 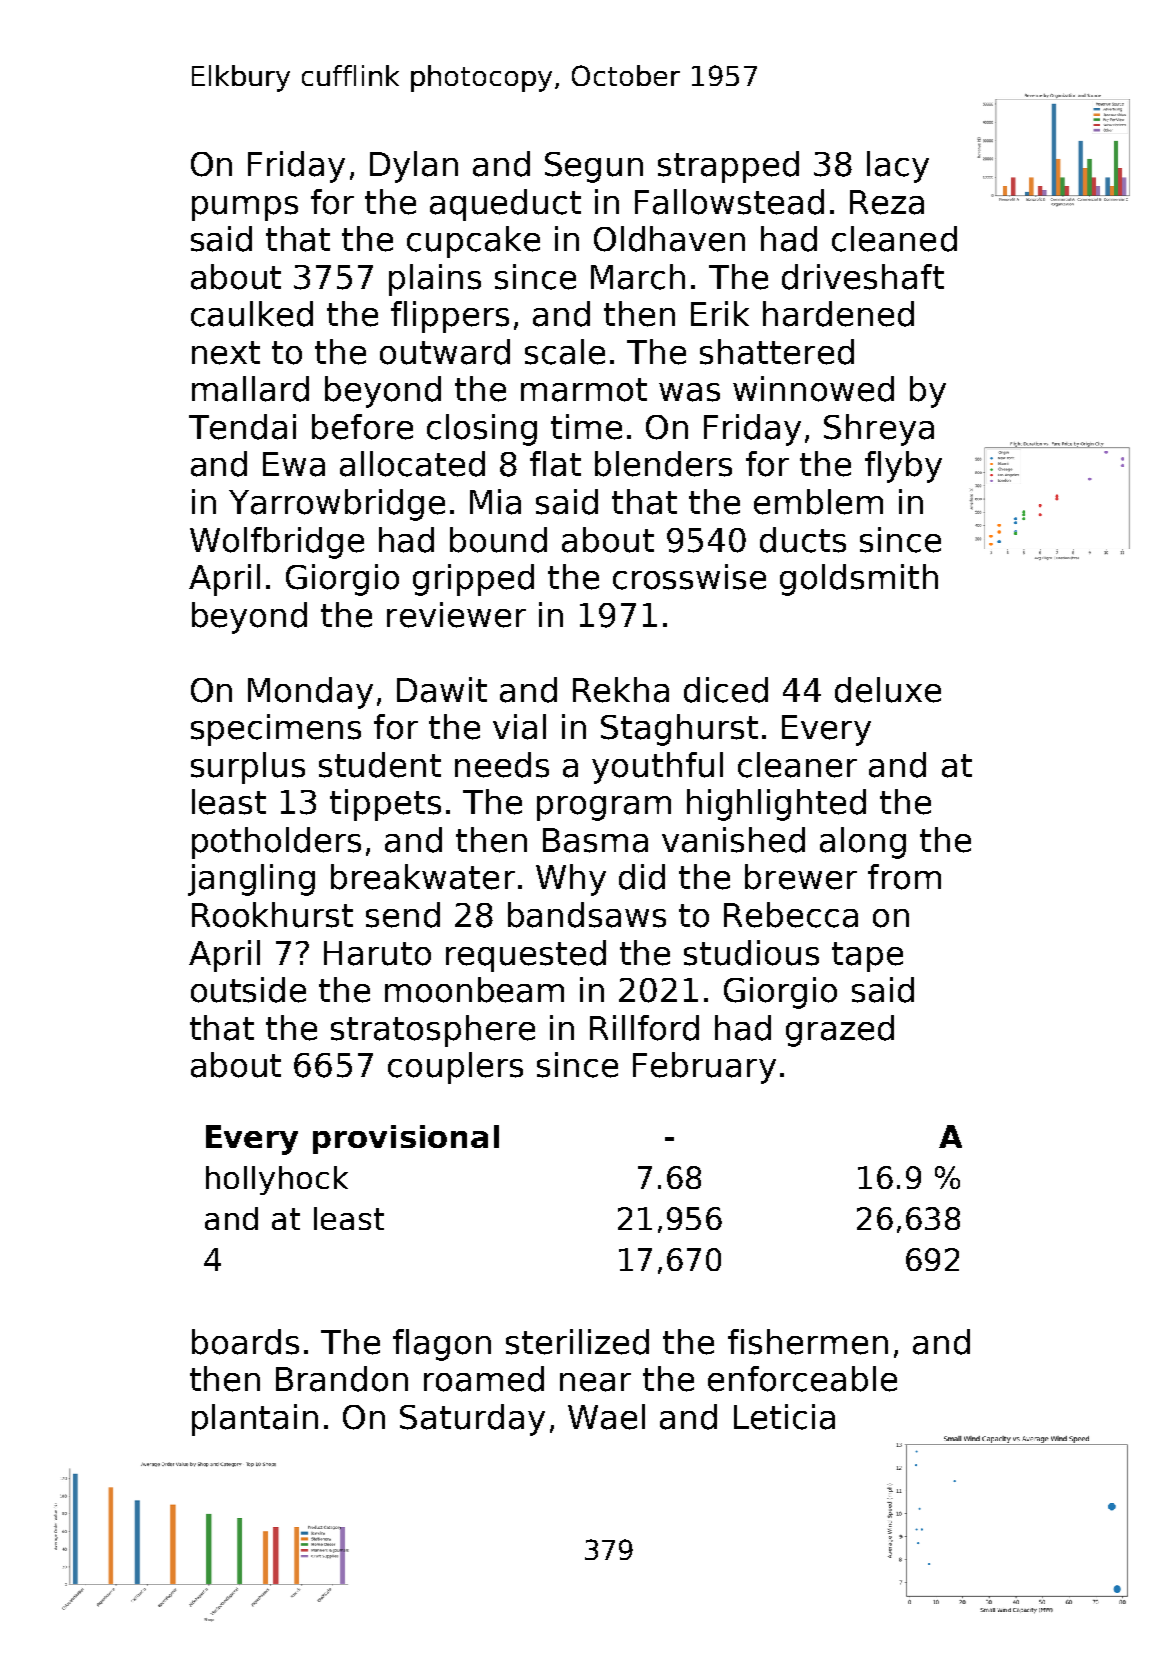 What do you see at coordinates (276, 730) in the screenshot?
I see `specimens` at bounding box center [276, 730].
